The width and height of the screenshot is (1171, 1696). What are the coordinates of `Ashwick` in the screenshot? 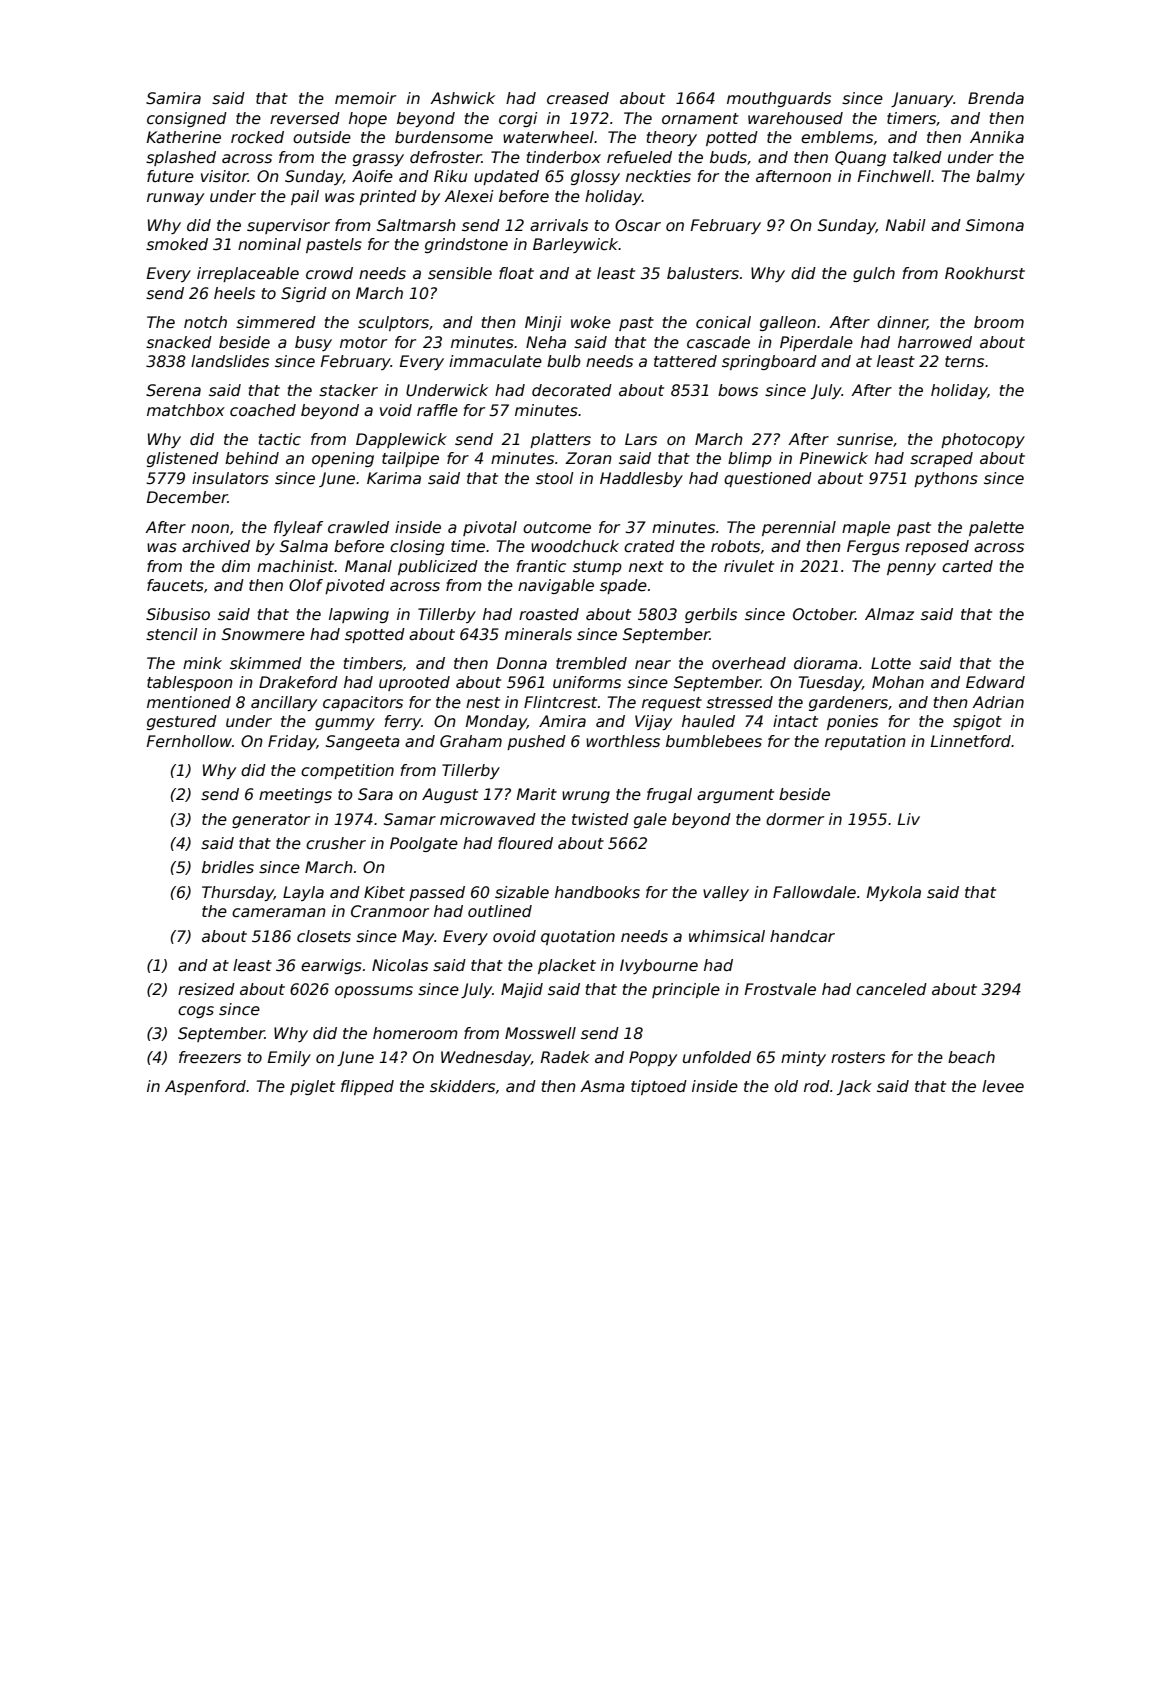 It's located at (462, 98).
